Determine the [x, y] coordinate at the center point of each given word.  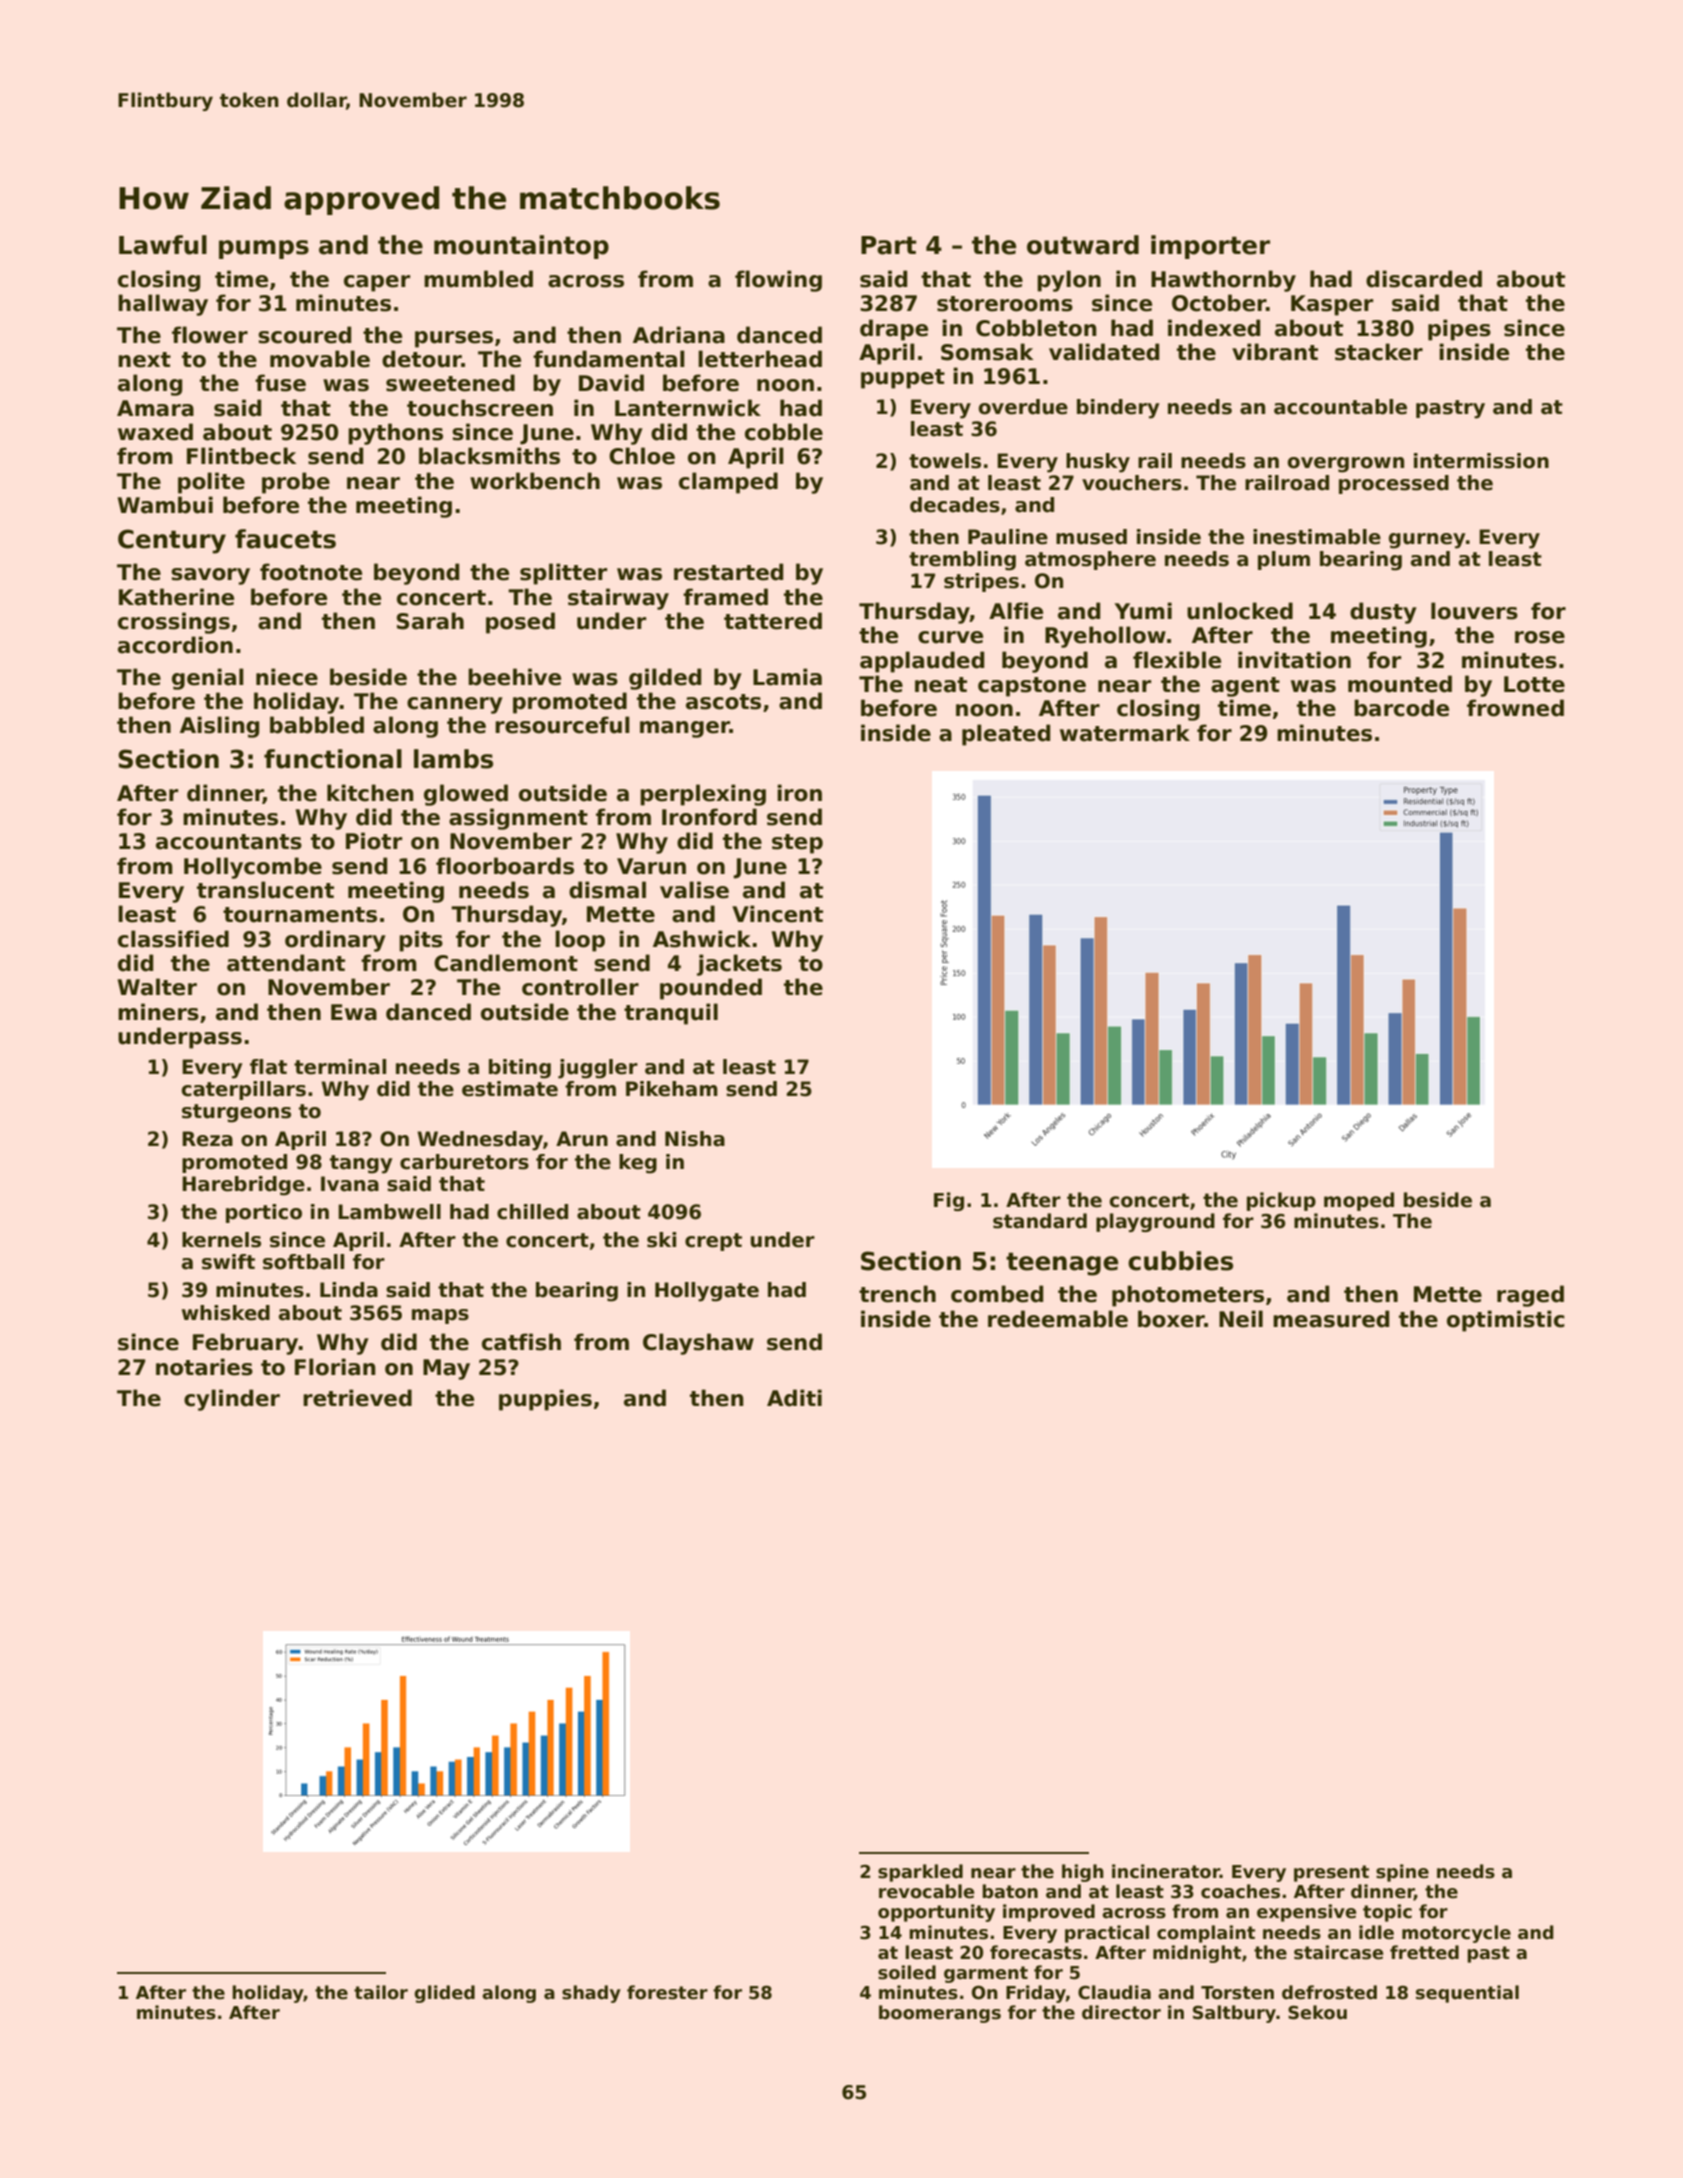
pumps [264, 249]
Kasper [1332, 305]
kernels [221, 1240]
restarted [728, 572]
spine [1402, 1873]
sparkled [920, 1873]
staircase [1338, 1952]
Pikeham [672, 1089]
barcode [1401, 708]
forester [667, 1992]
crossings [174, 623]
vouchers [1132, 483]
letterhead [760, 359]
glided [444, 1994]
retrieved [357, 1398]
